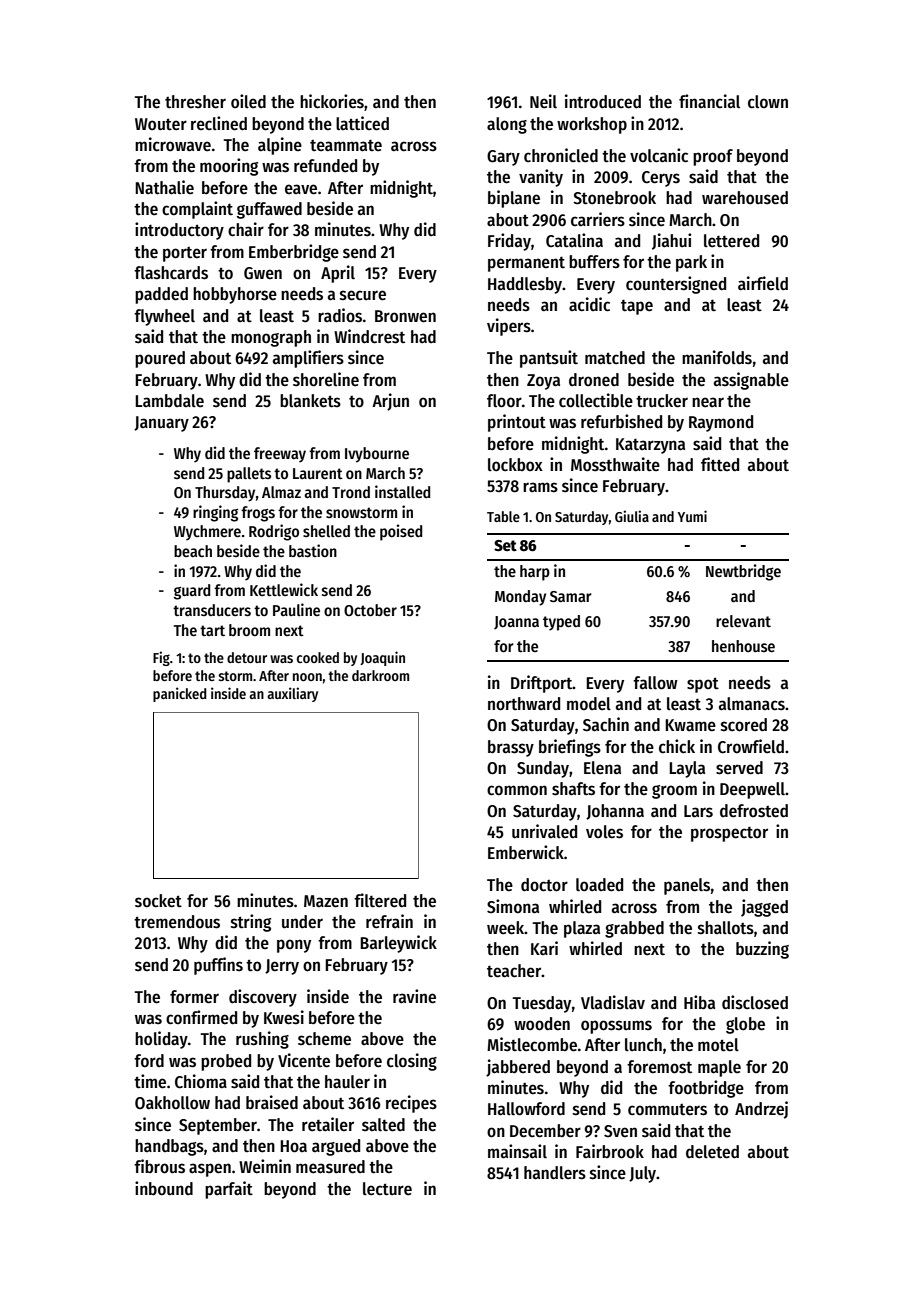  Describe the element at coordinates (687, 886) in the page. I see `panels` at that location.
